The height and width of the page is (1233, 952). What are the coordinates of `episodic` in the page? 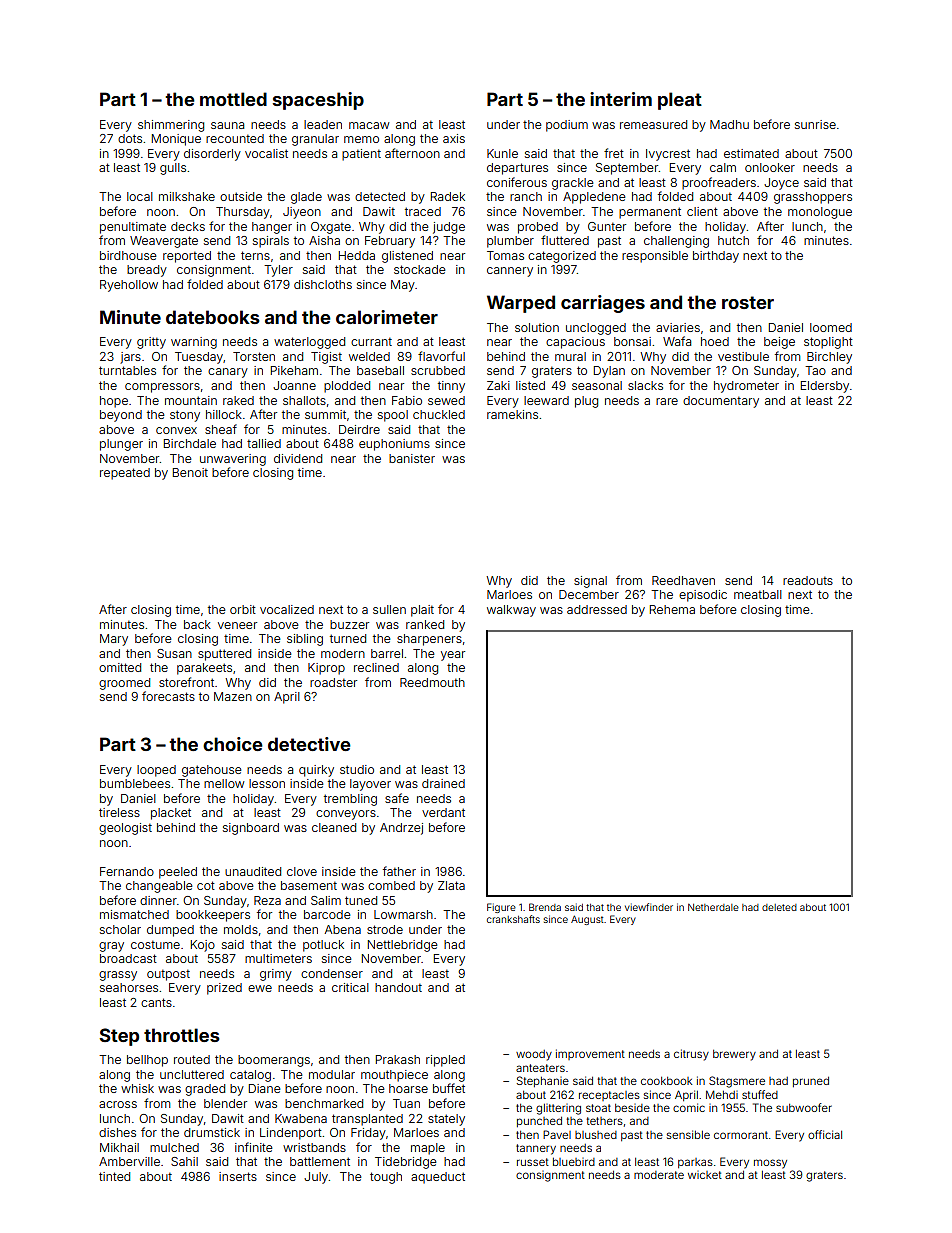 It's located at (703, 596).
